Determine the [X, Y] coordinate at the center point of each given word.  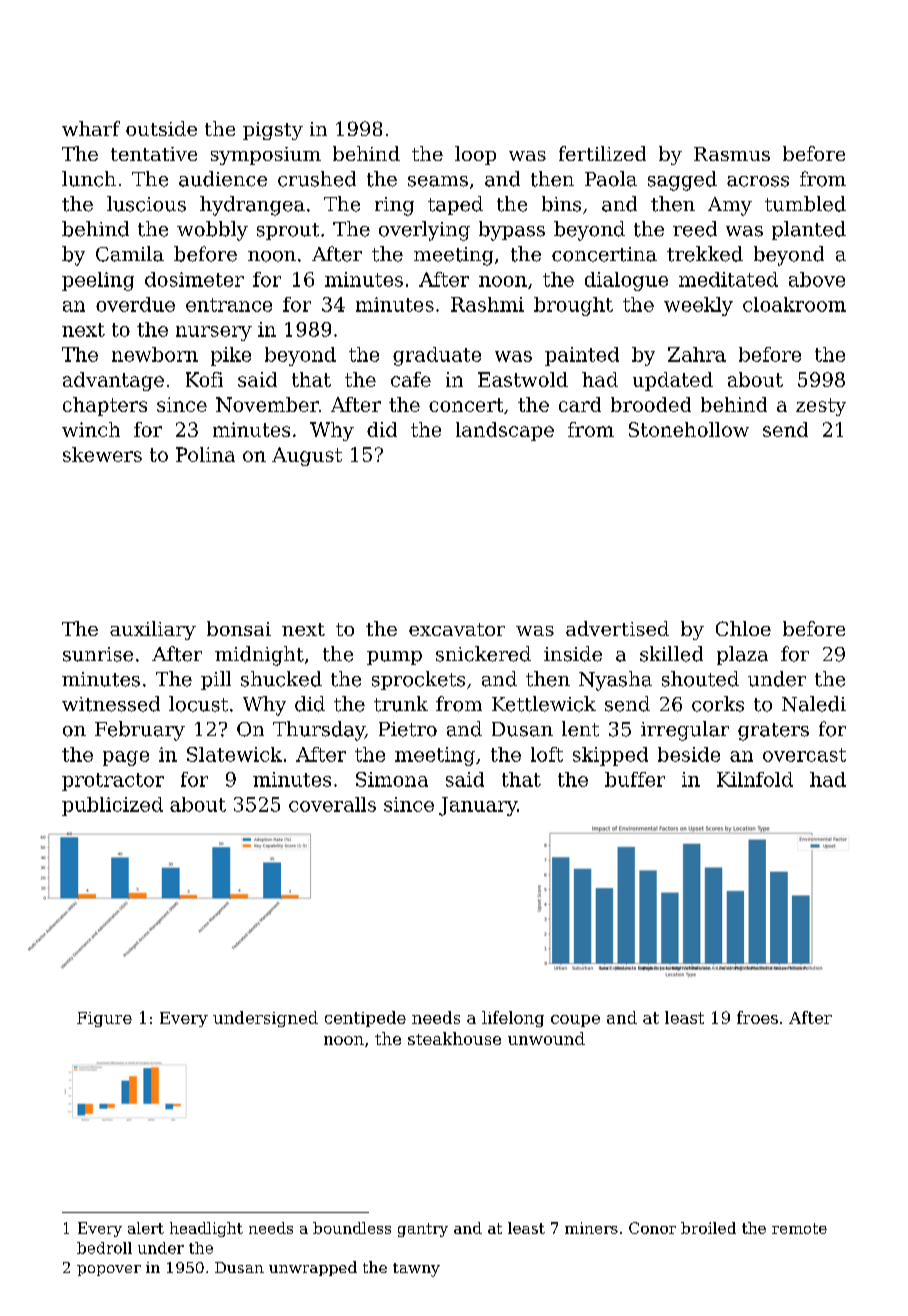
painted [582, 356]
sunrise [98, 654]
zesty [821, 407]
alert [146, 1228]
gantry [423, 1230]
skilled [671, 654]
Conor [652, 1228]
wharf [91, 128]
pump [394, 658]
